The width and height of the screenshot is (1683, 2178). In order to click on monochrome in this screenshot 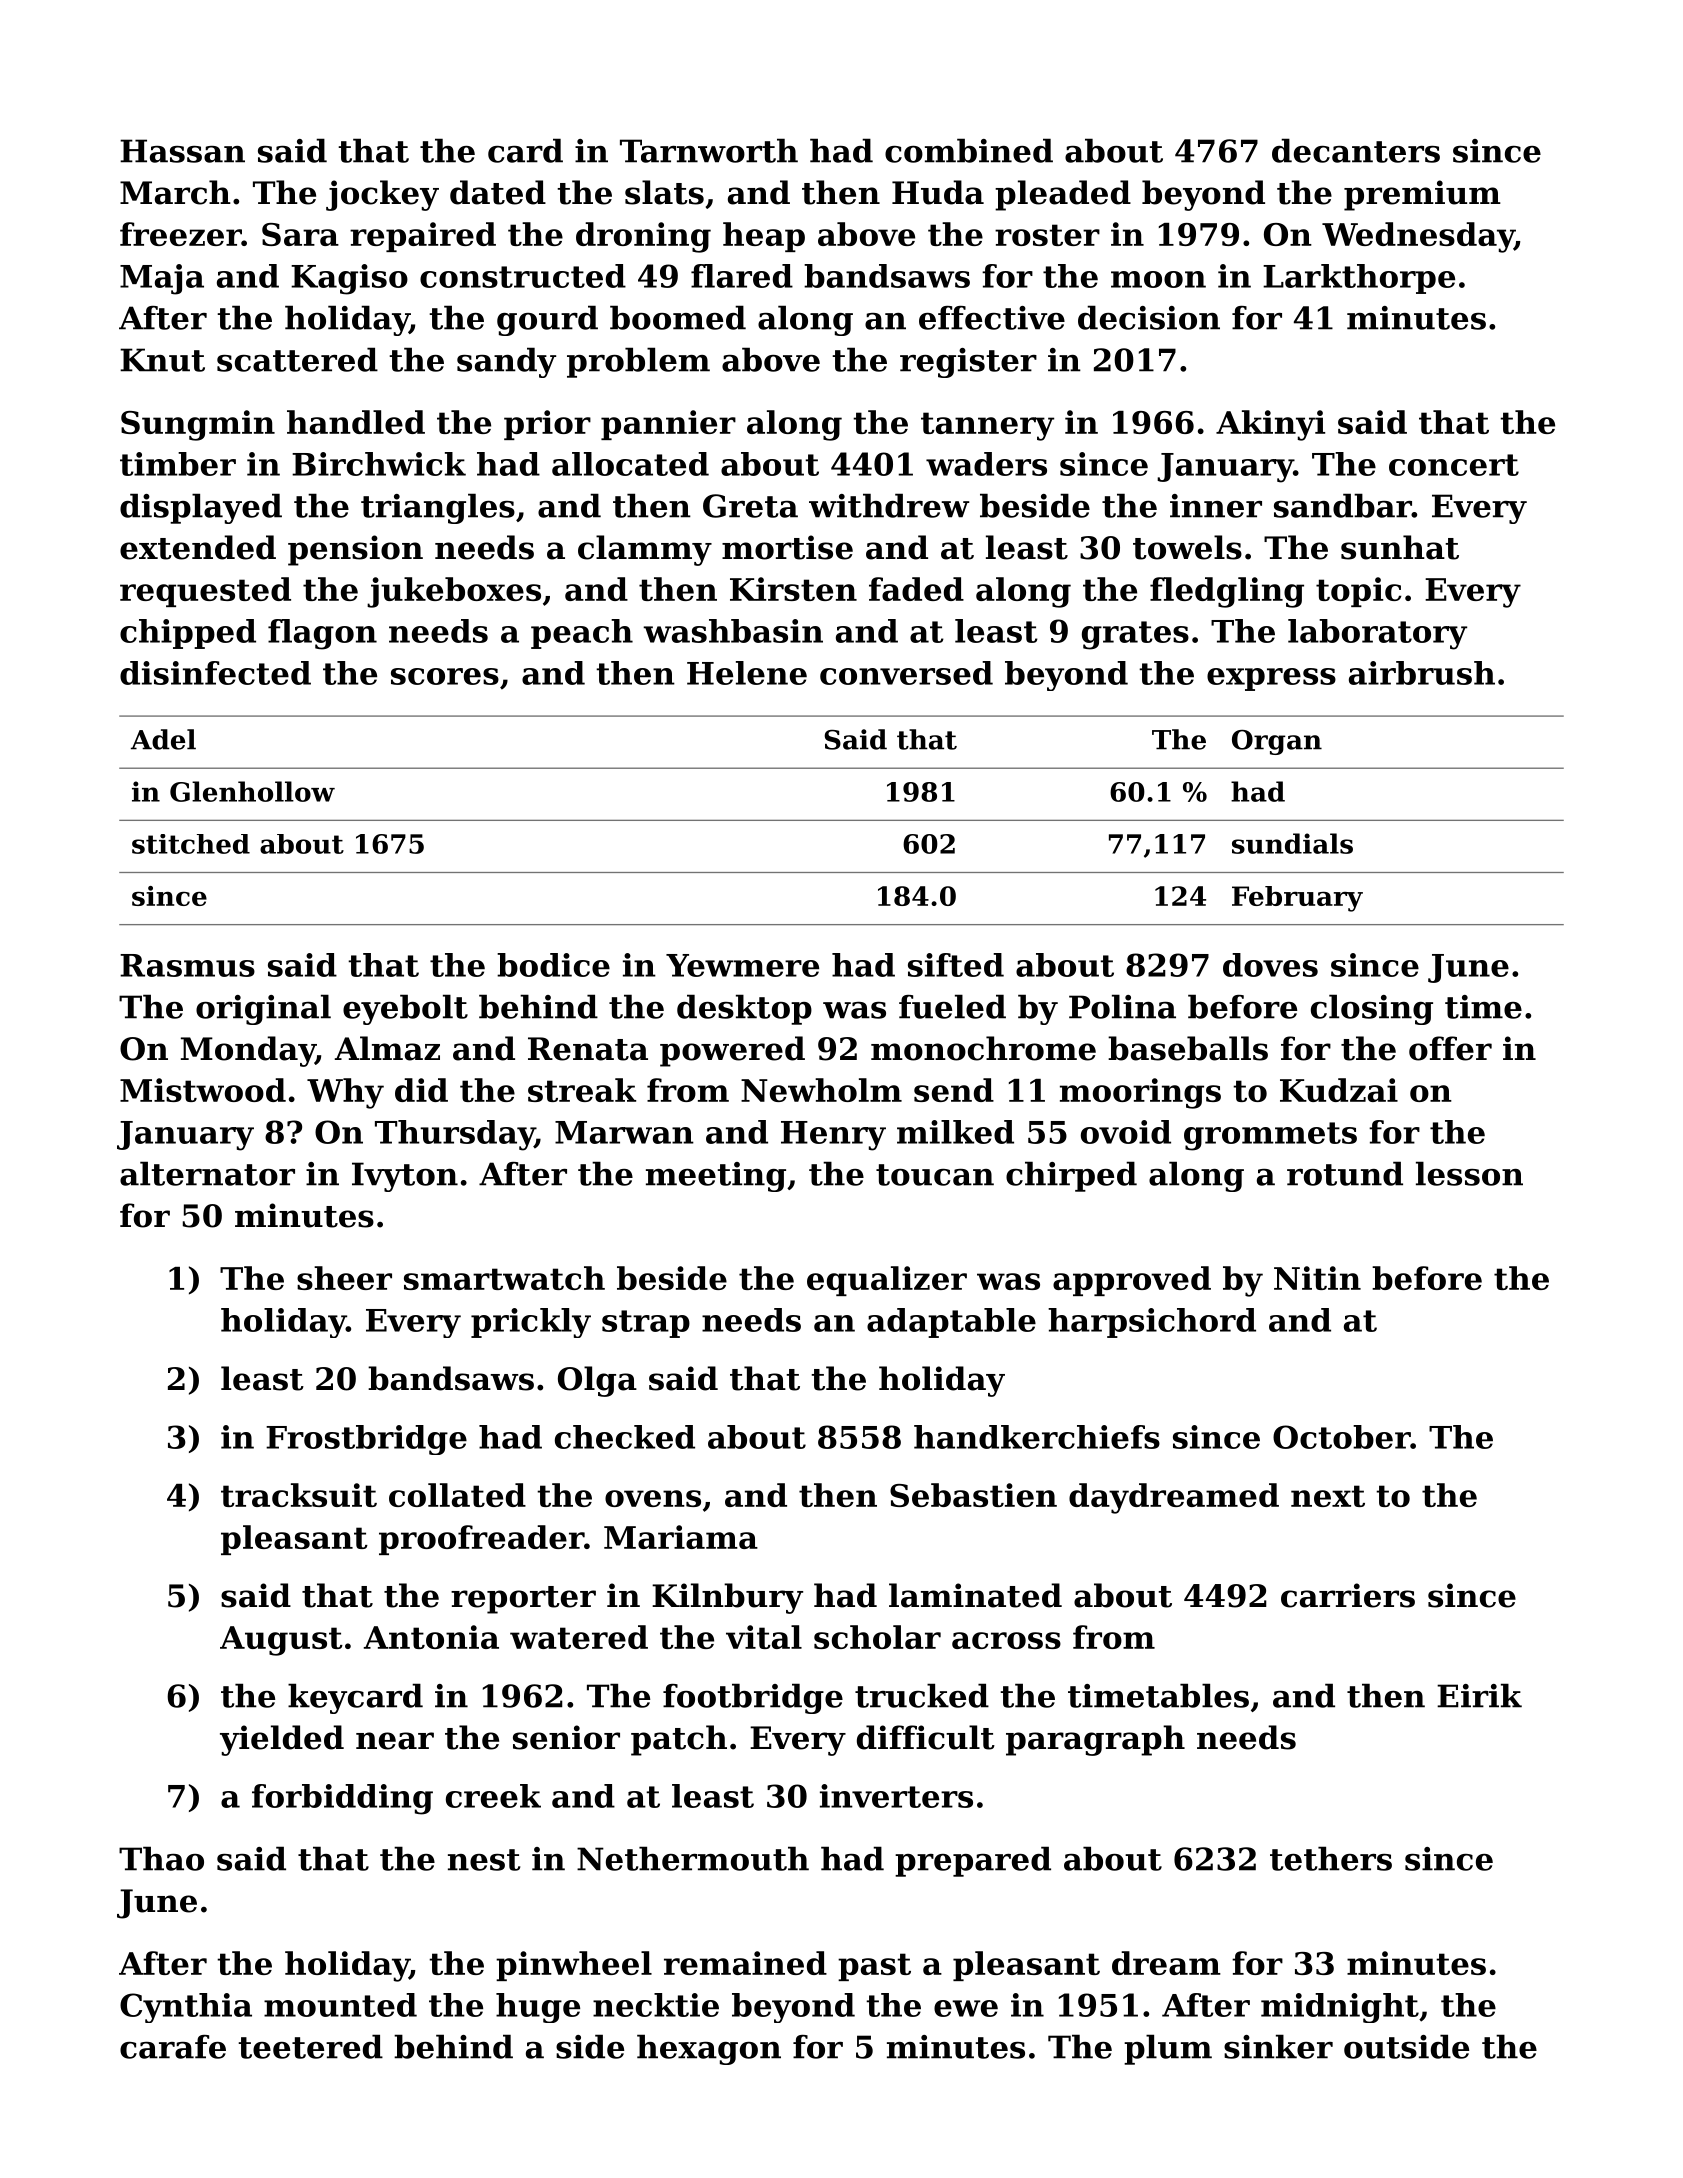, I will do `click(983, 1048)`.
